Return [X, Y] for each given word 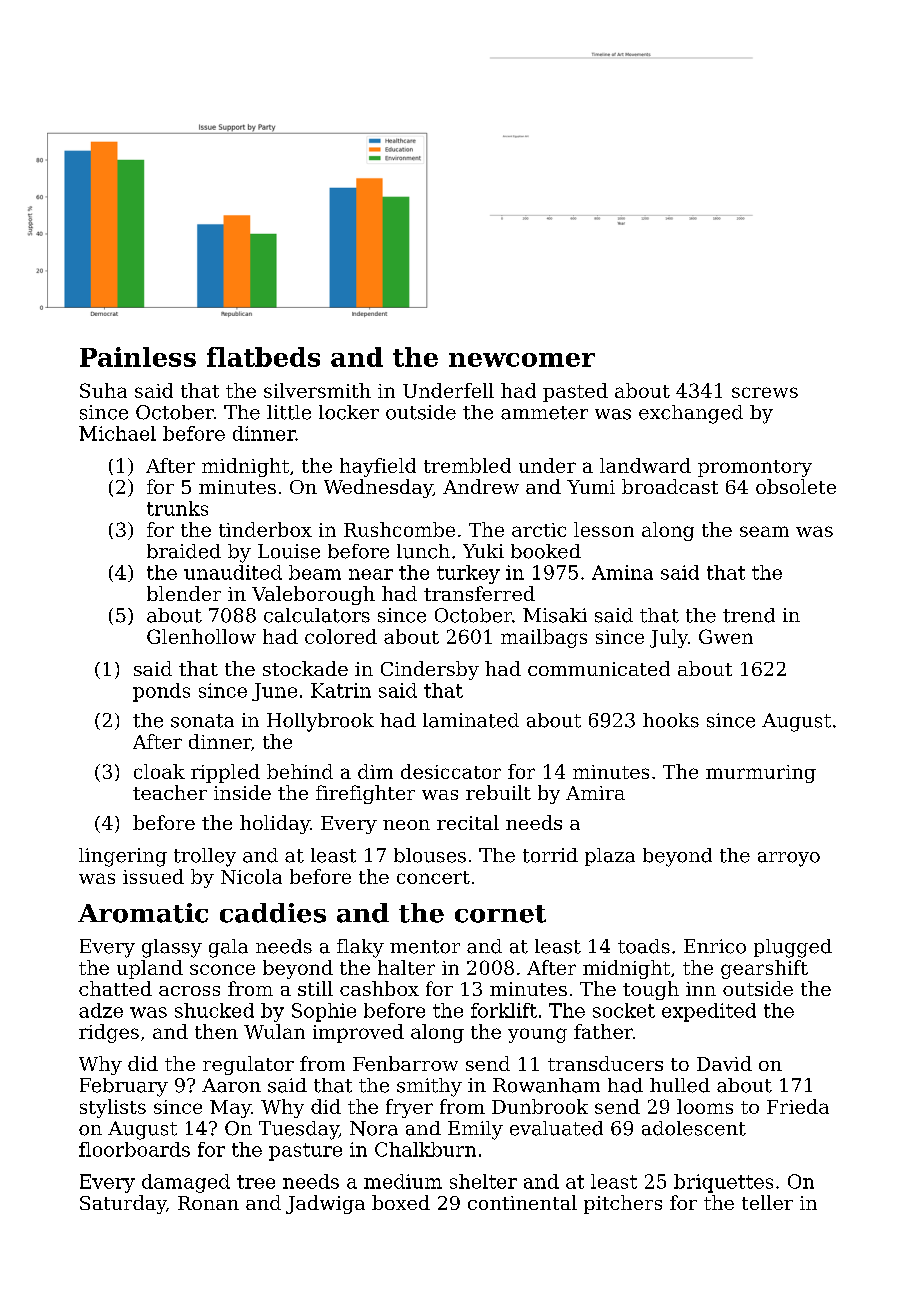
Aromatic [143, 913]
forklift [504, 1010]
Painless [138, 357]
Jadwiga [325, 1204]
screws [765, 392]
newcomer [522, 360]
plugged [793, 948]
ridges [109, 1033]
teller [767, 1202]
